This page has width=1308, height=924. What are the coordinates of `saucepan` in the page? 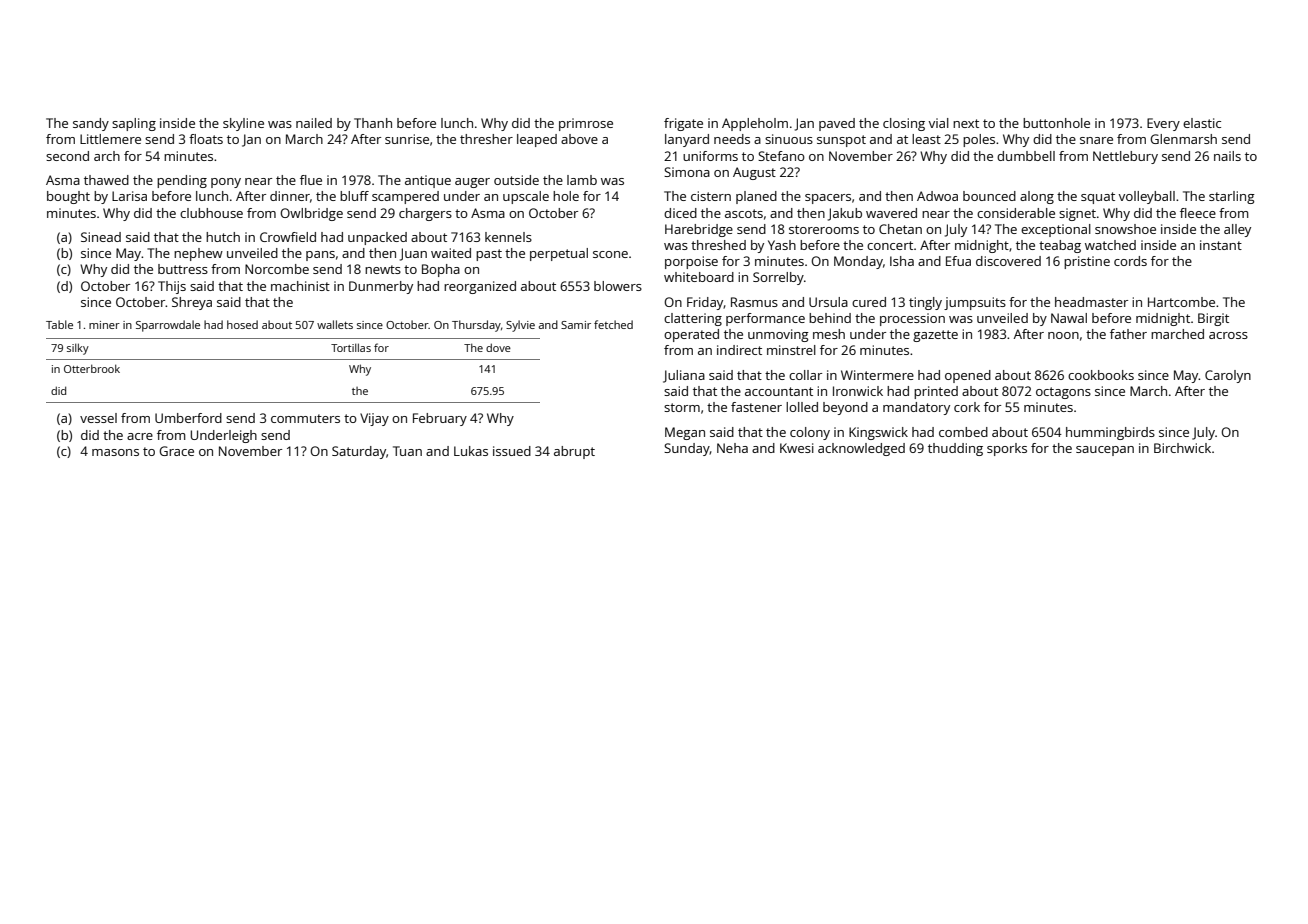 It's located at (1105, 451).
